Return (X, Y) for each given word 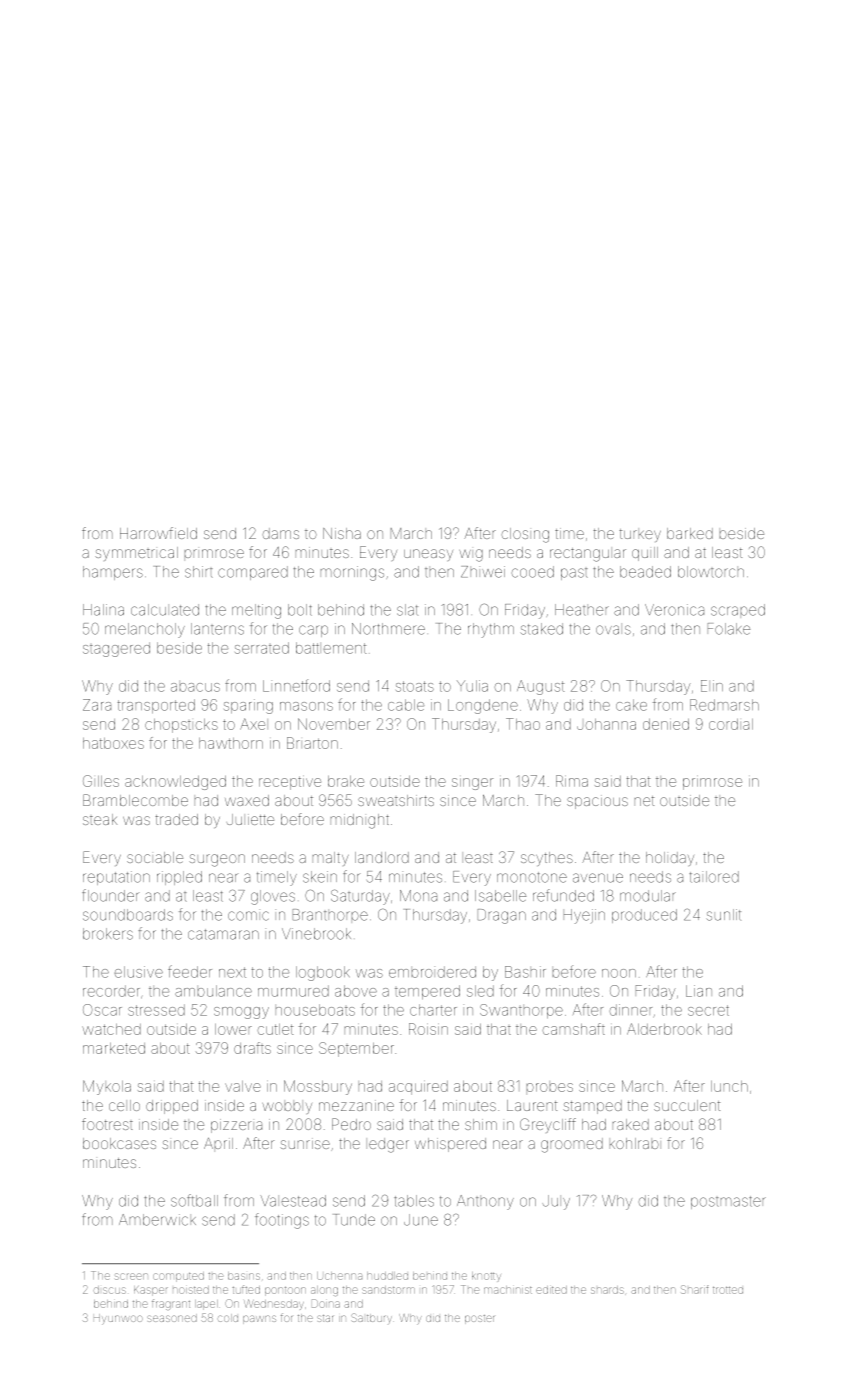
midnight (360, 821)
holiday (670, 859)
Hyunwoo (118, 1319)
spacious (597, 802)
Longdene (483, 706)
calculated (165, 610)
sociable (155, 857)
